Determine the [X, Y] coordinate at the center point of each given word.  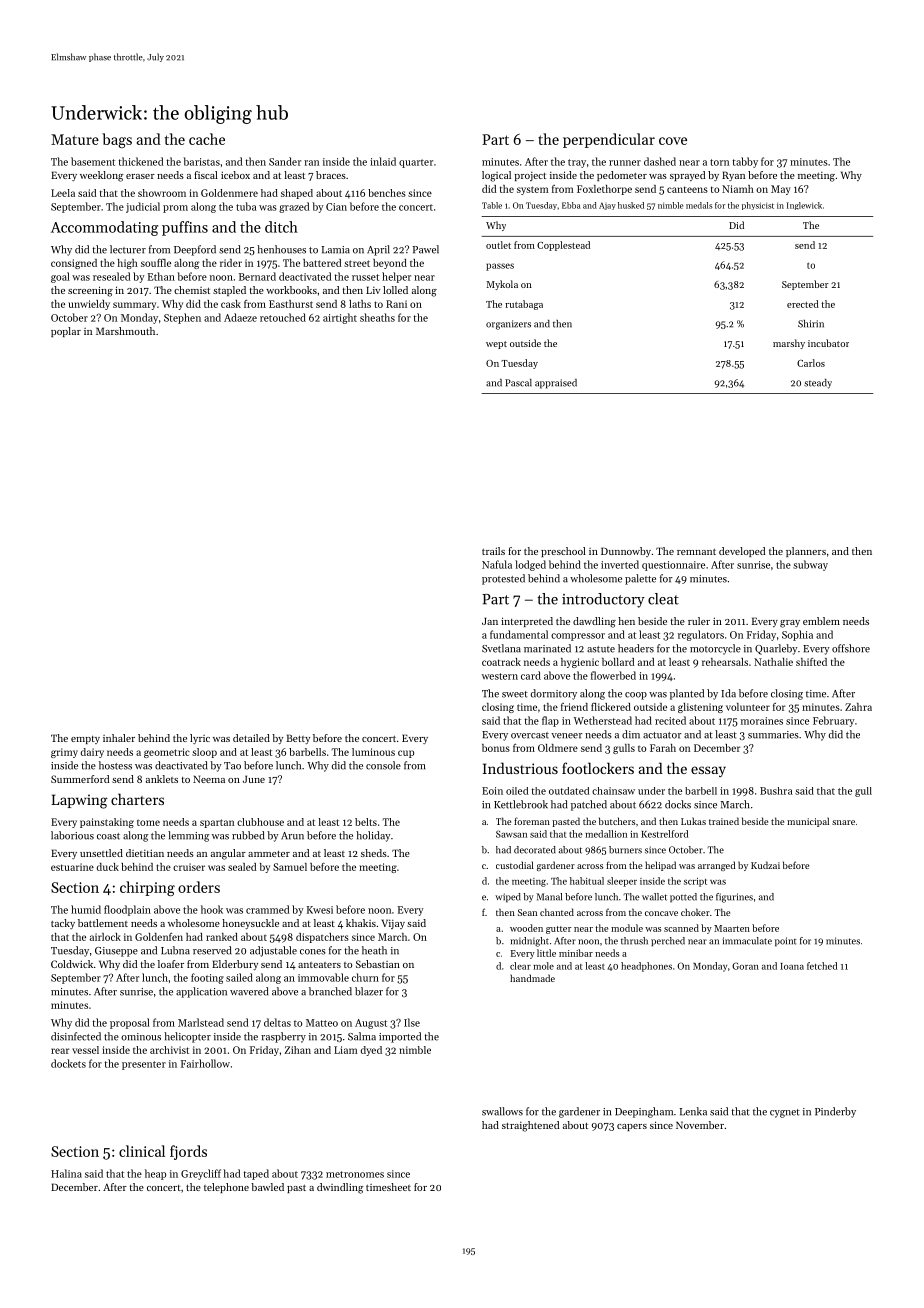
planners [806, 552]
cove [673, 141]
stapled [229, 291]
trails [493, 551]
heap [155, 1174]
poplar [66, 332]
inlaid [383, 161]
